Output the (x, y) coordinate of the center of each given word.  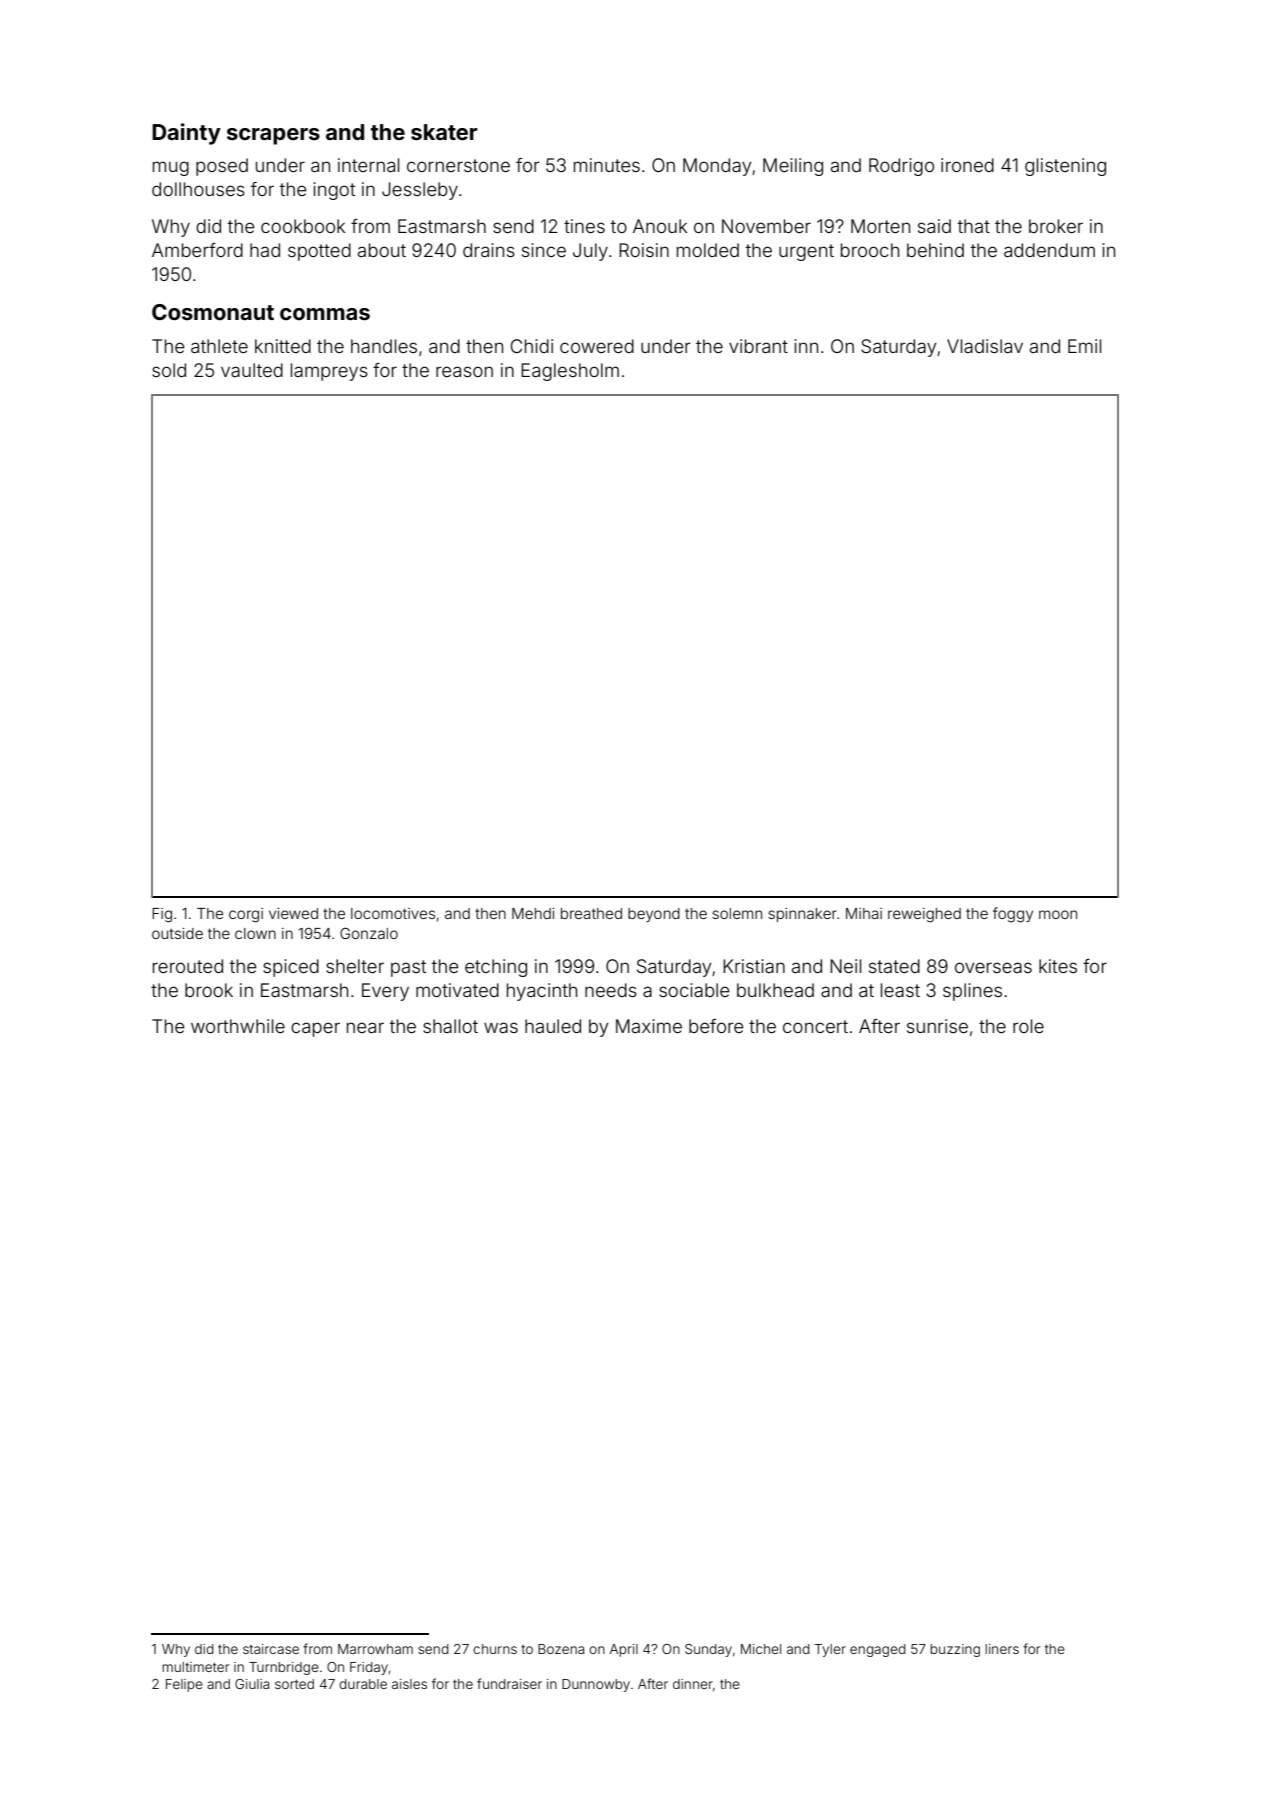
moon (1058, 914)
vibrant (758, 346)
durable (363, 1684)
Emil (1084, 346)
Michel (761, 1649)
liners (1002, 1649)
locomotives (393, 913)
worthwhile (238, 1026)
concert (815, 1026)
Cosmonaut (213, 312)
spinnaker (802, 915)
